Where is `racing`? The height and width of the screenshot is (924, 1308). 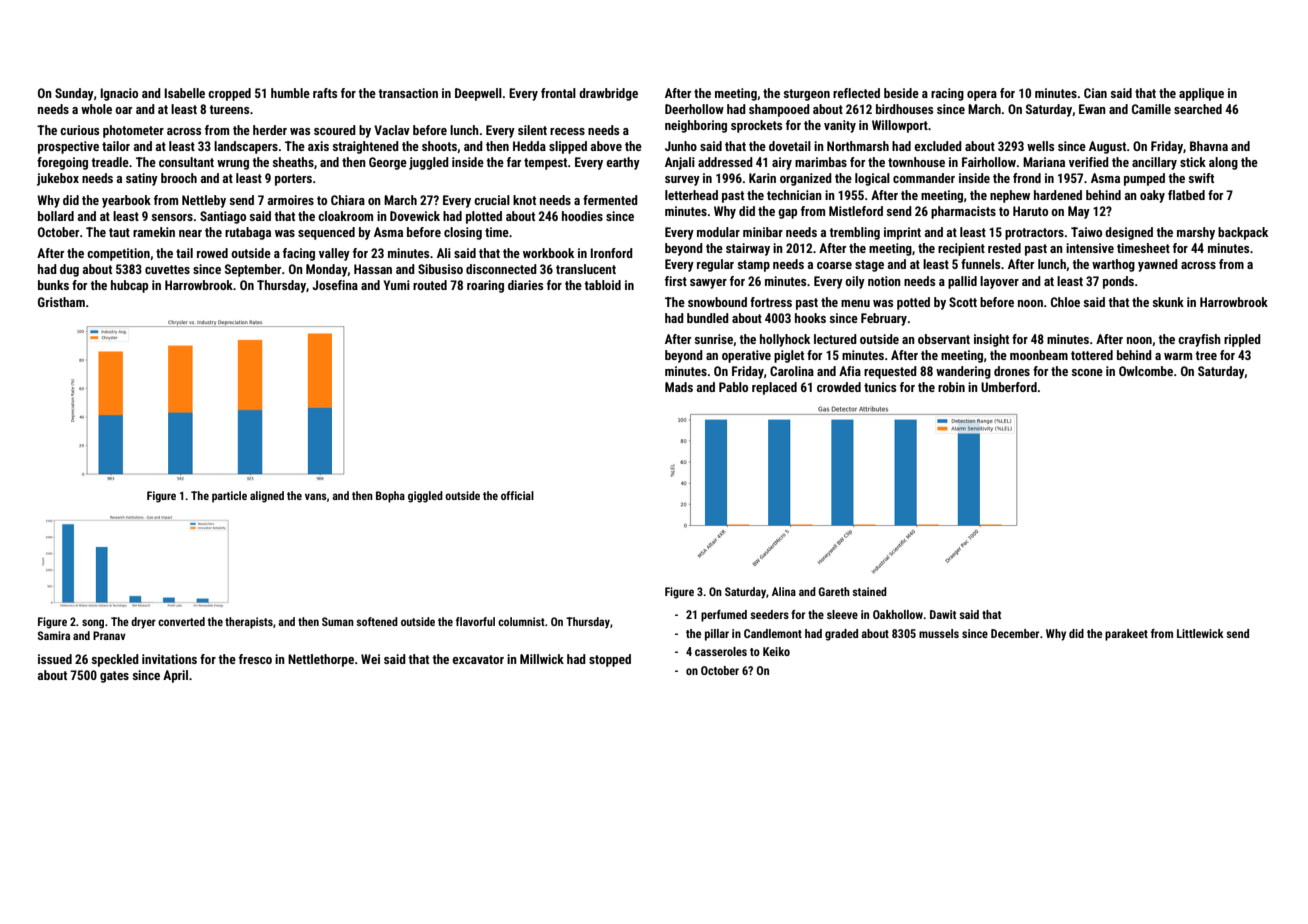 racing is located at coordinates (947, 94).
